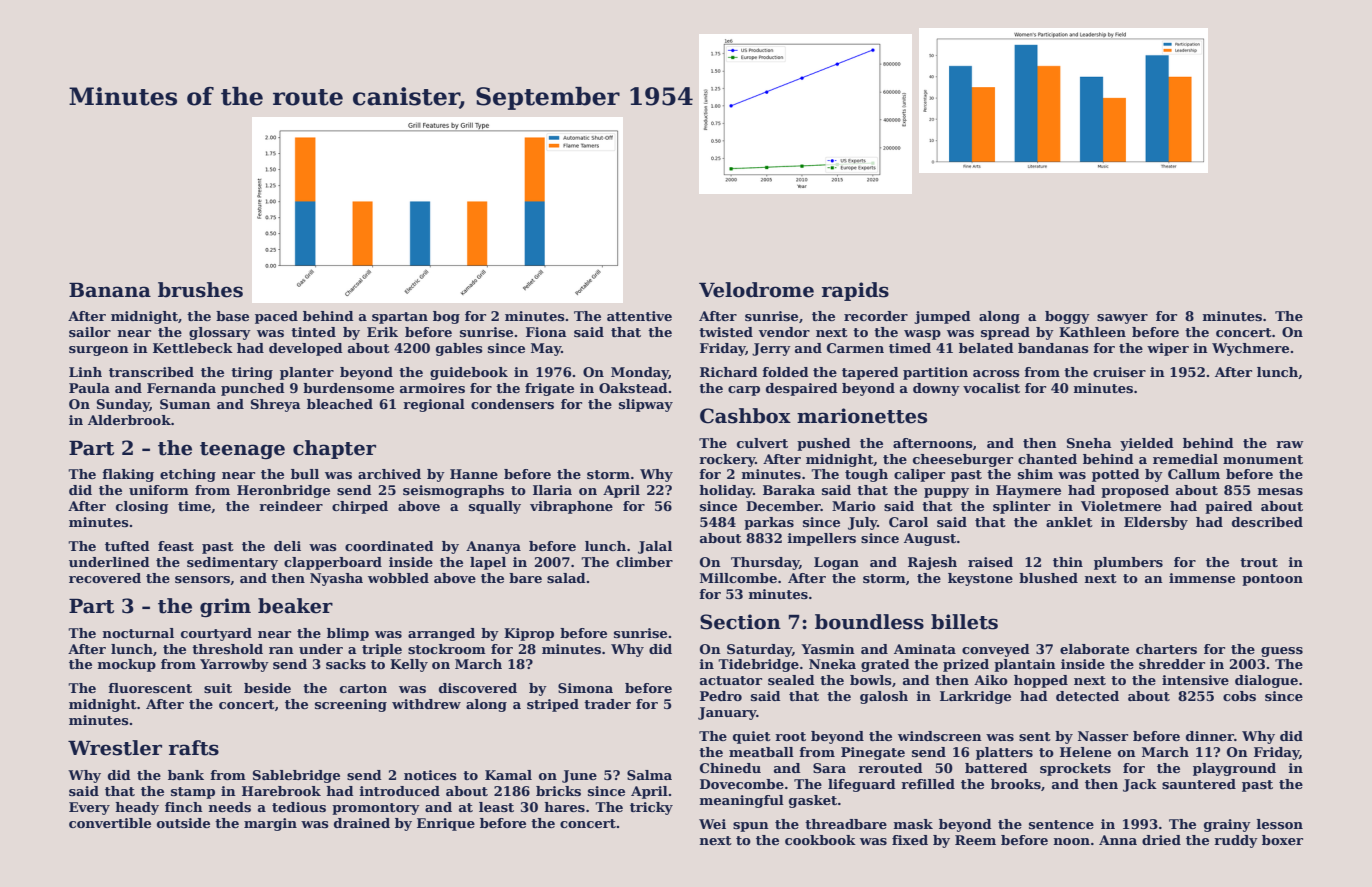 This screenshot has width=1372, height=887. What do you see at coordinates (90, 332) in the screenshot?
I see `sailor` at bounding box center [90, 332].
